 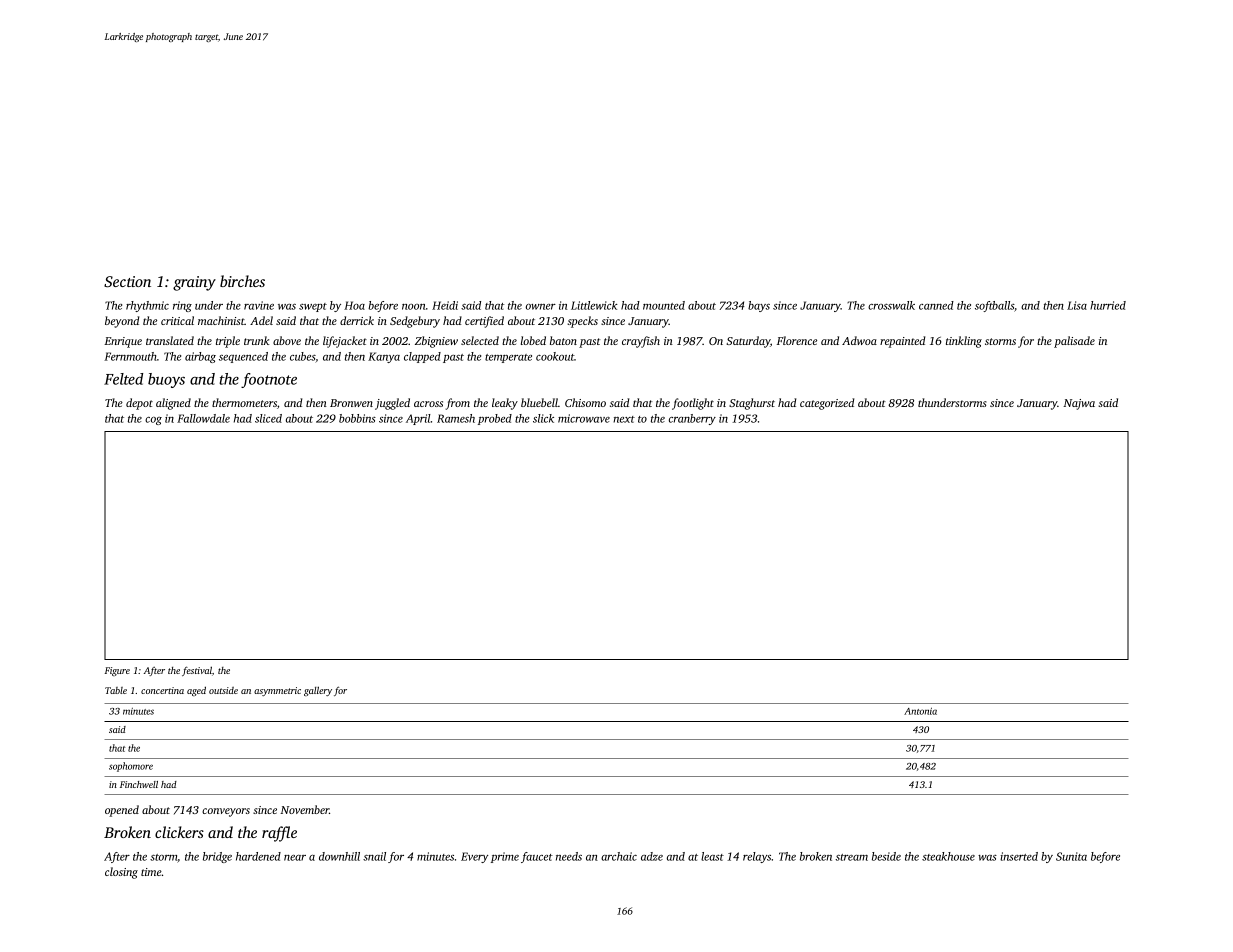 I want to click on crosswalk, so click(x=891, y=305).
